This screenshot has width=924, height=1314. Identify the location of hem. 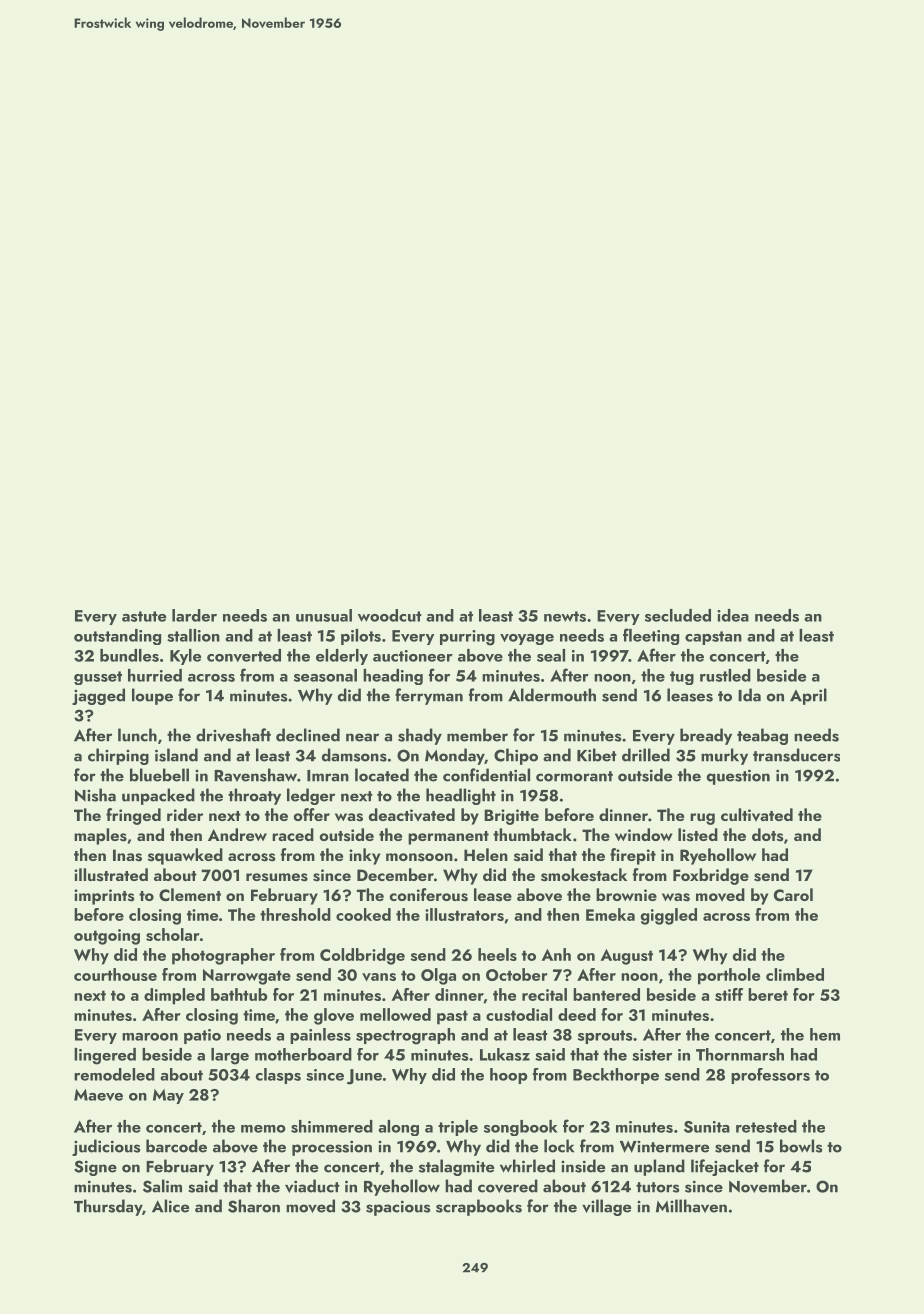
(825, 1034).
